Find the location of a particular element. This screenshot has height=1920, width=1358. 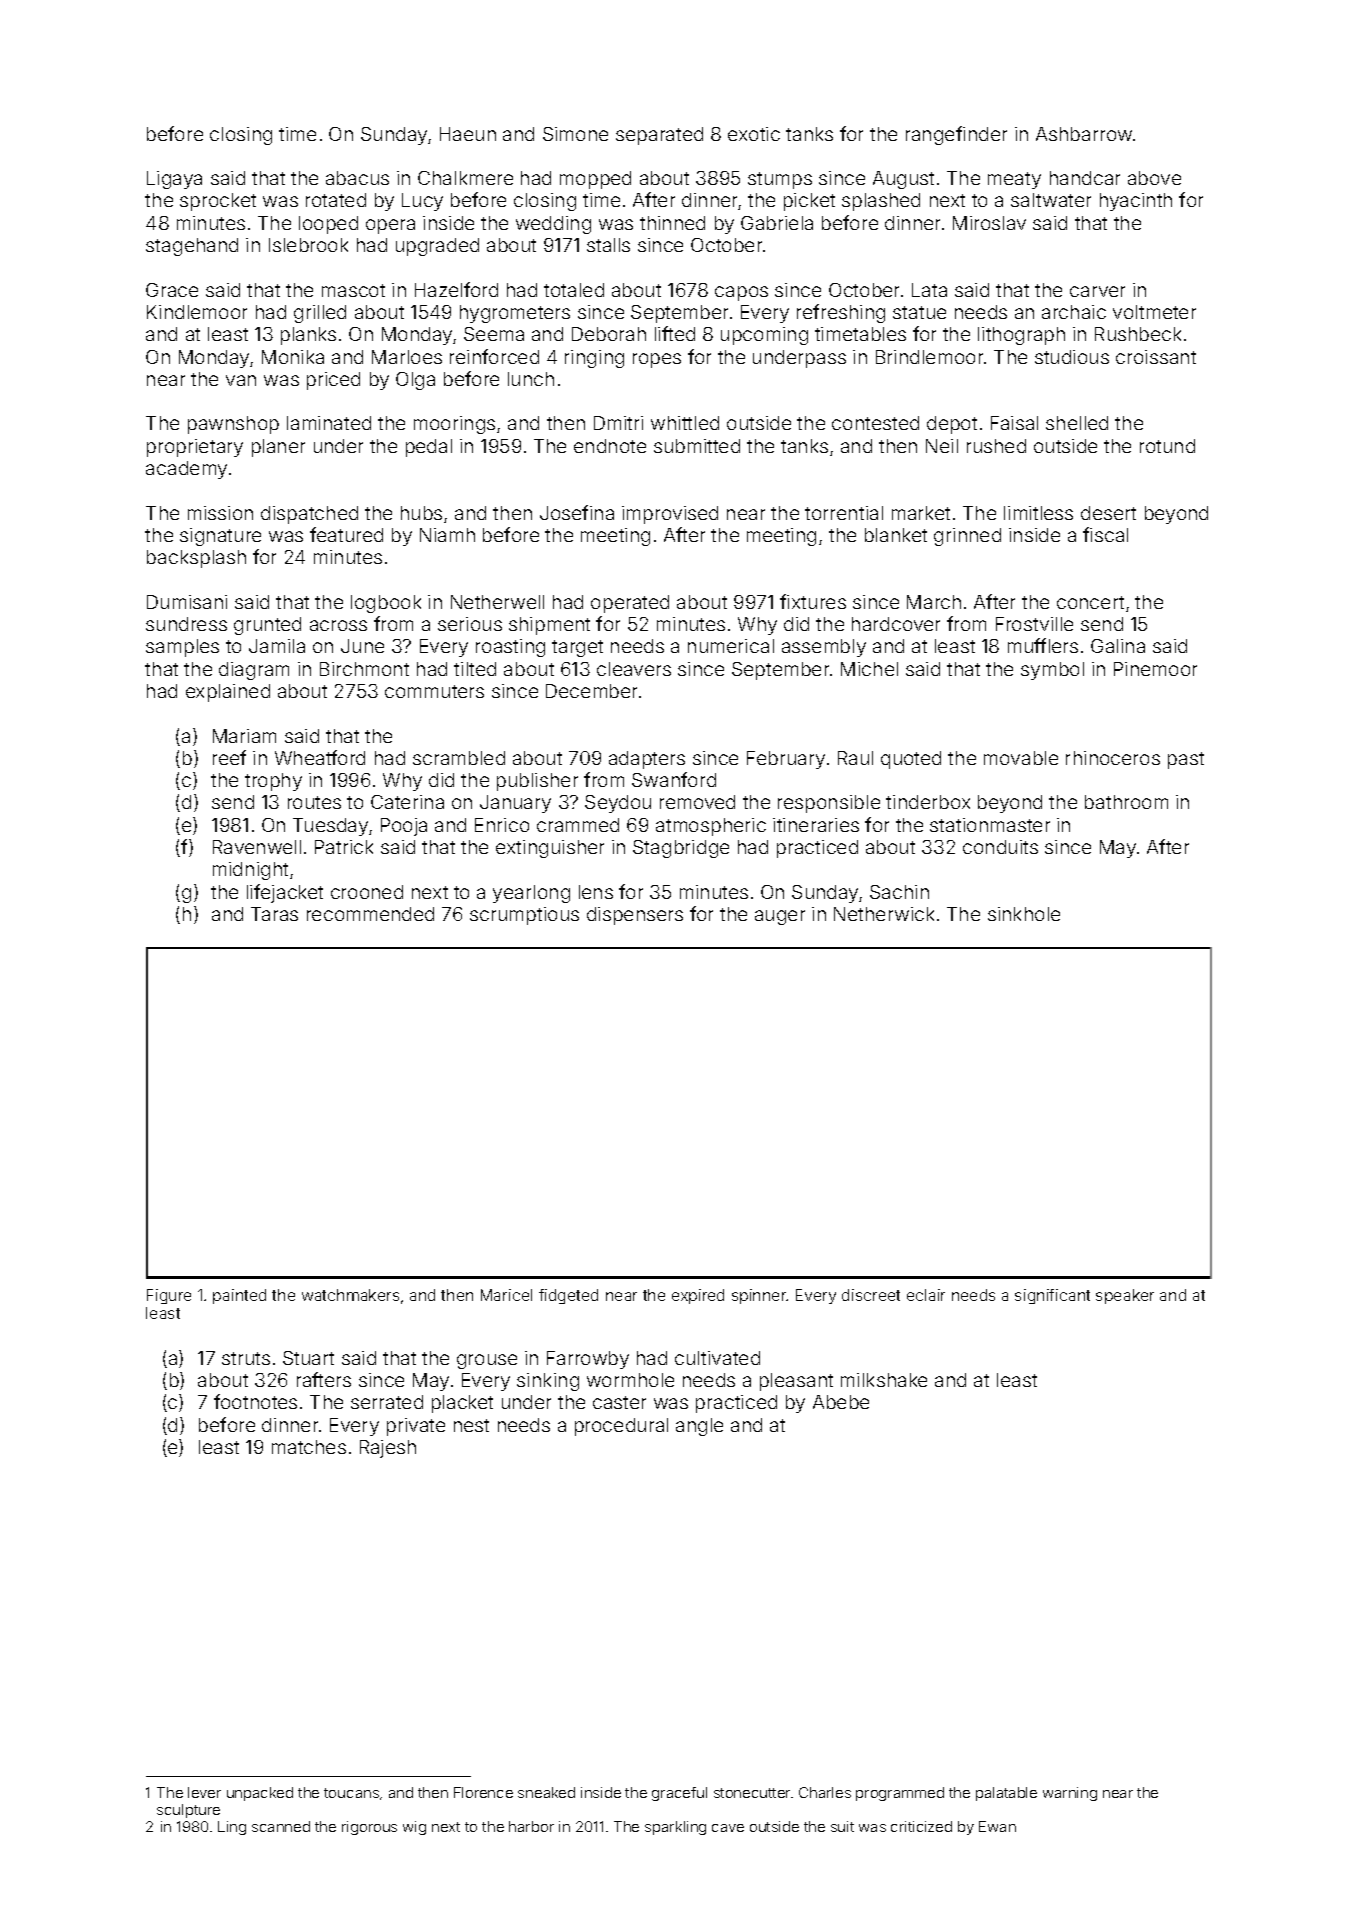

Ligaya is located at coordinates (174, 180).
